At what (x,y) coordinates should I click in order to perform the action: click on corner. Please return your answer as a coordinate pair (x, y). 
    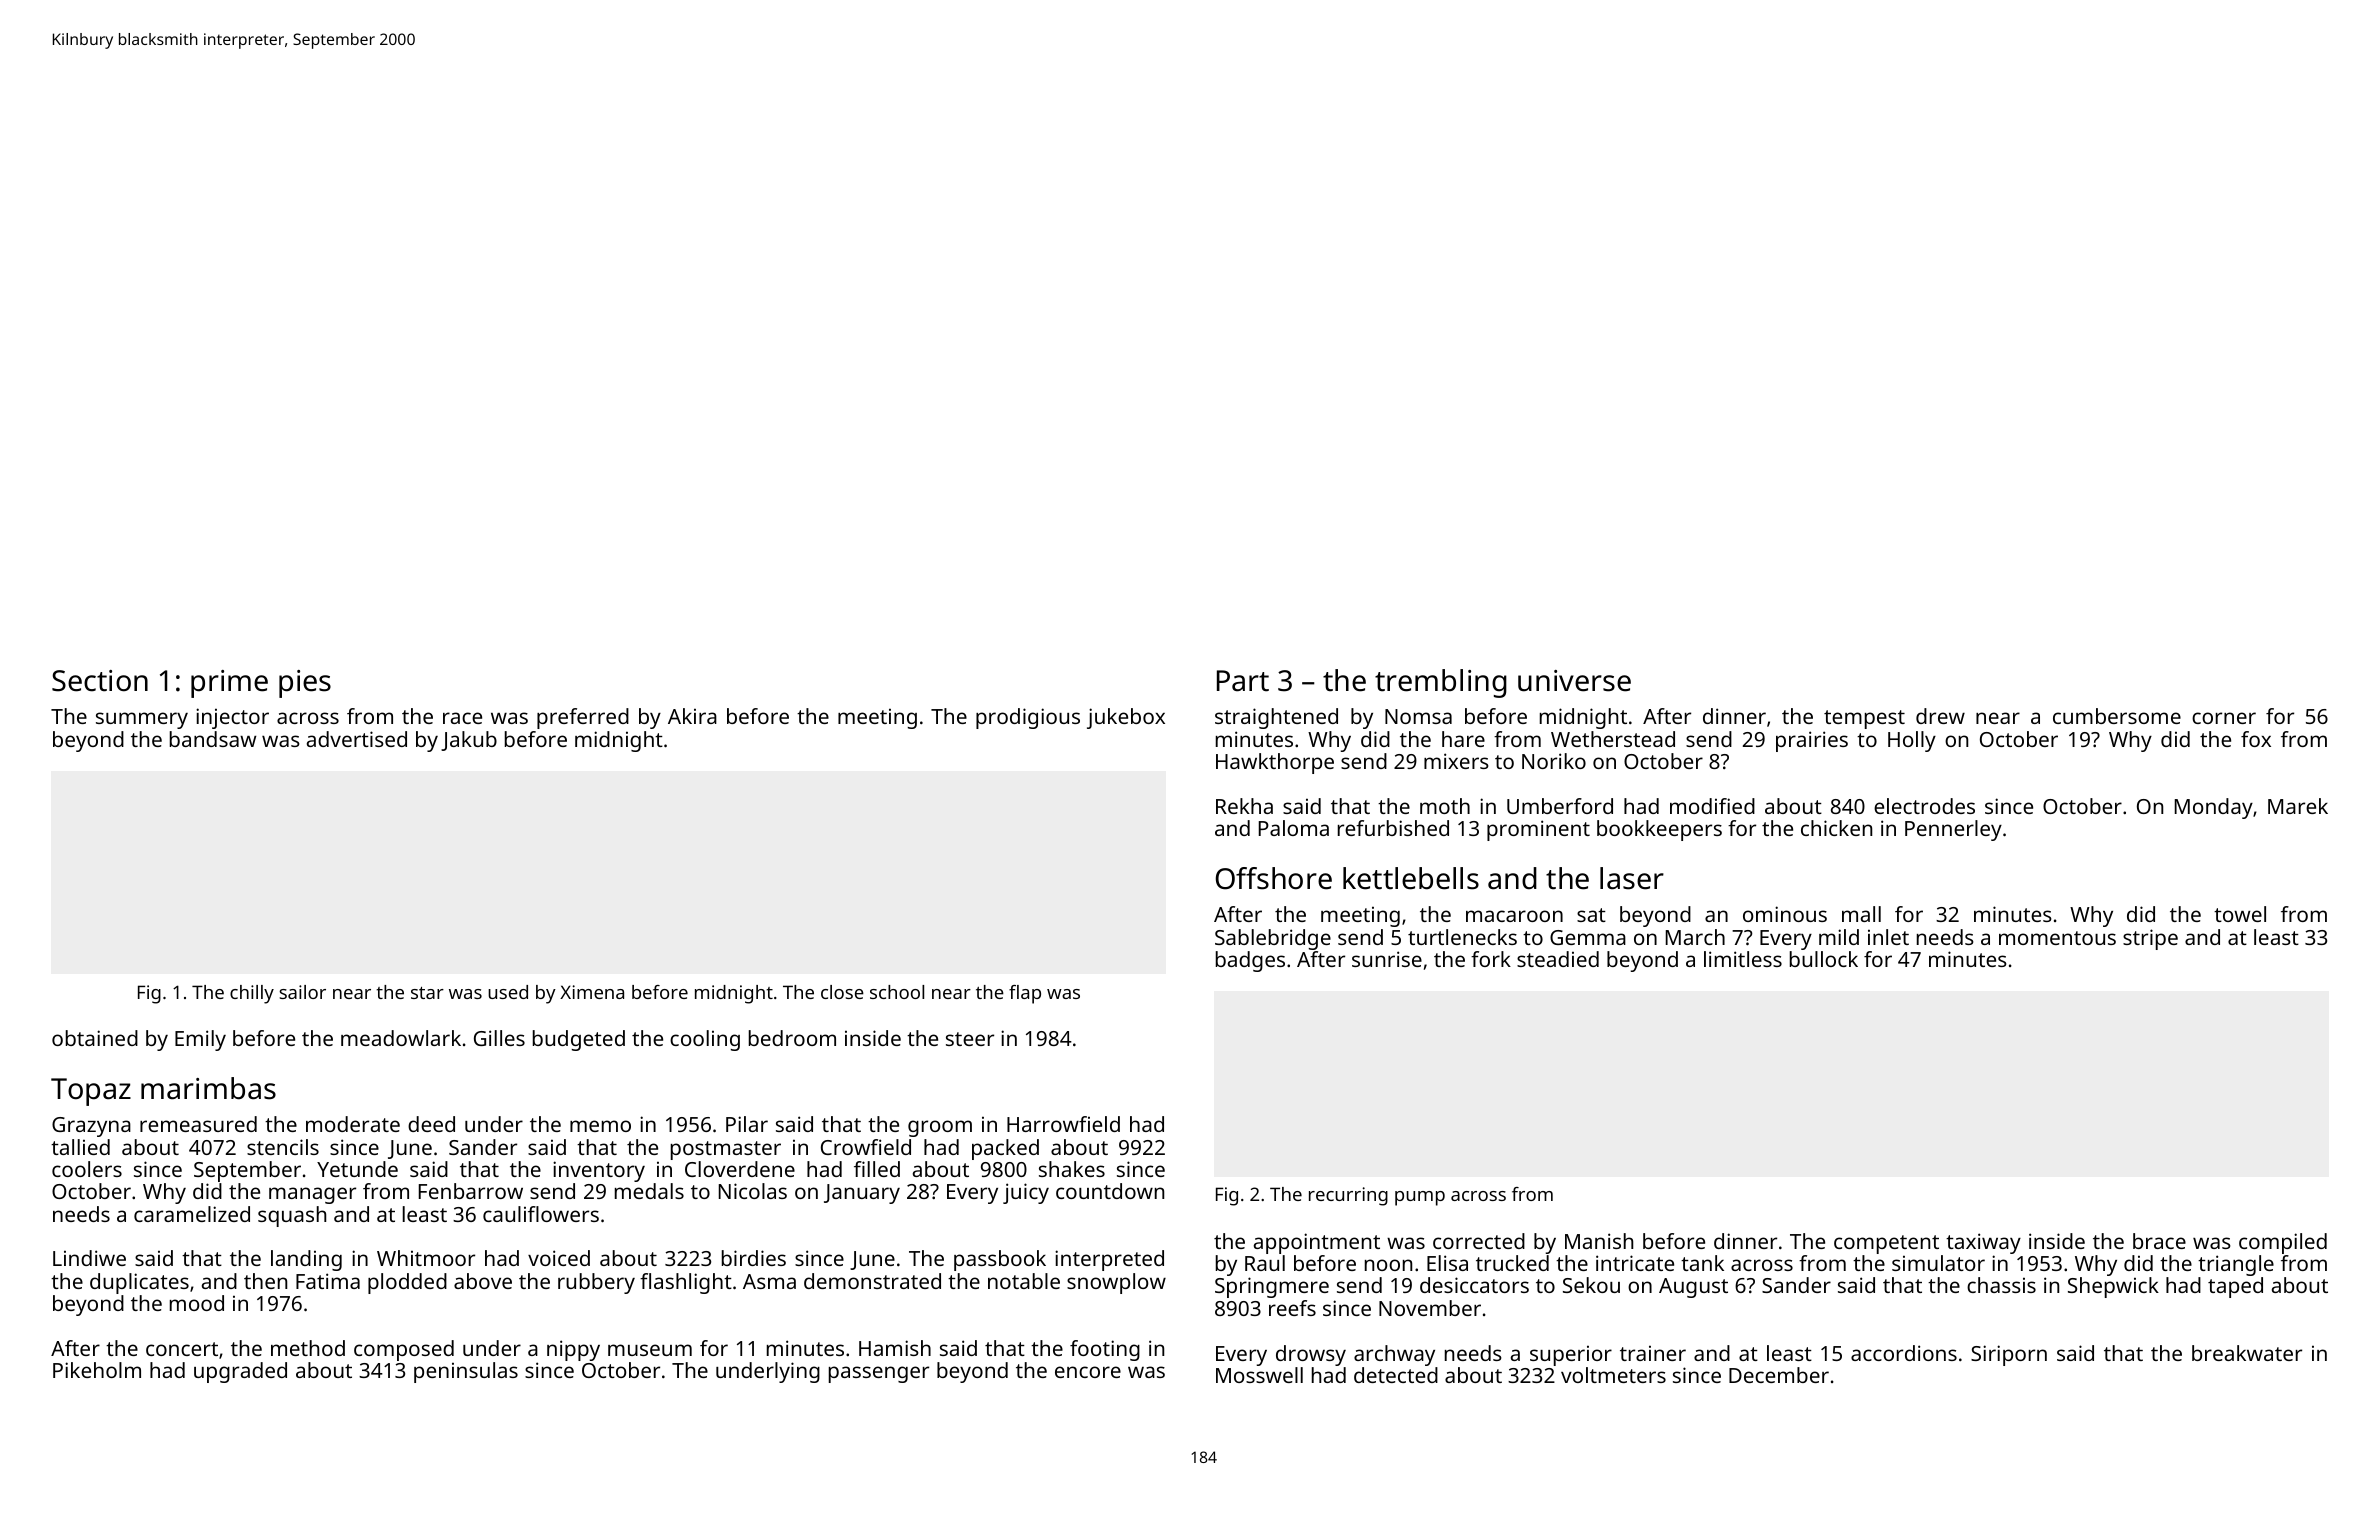
    Looking at the image, I should click on (2224, 718).
